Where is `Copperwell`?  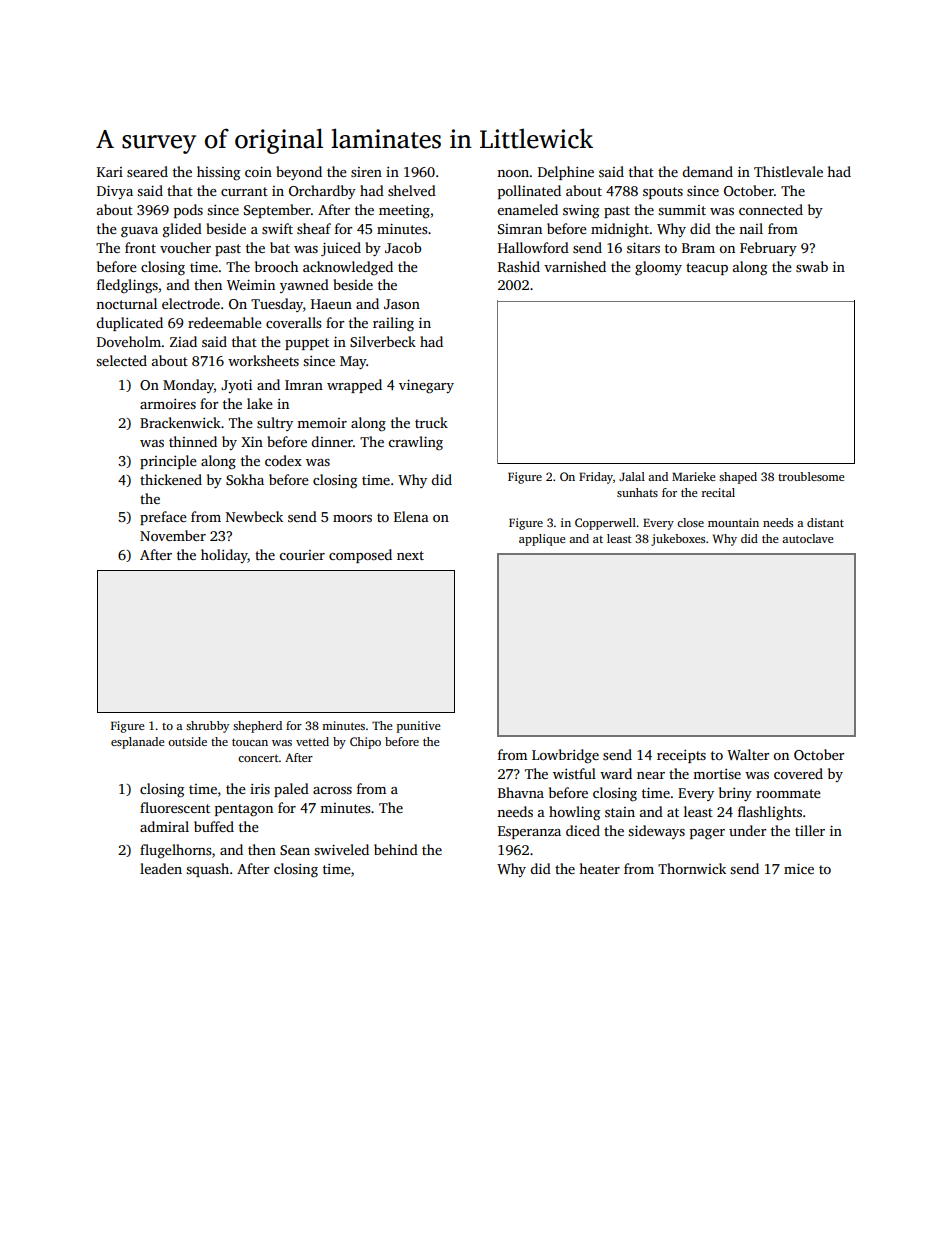 Copperwell is located at coordinates (605, 524).
